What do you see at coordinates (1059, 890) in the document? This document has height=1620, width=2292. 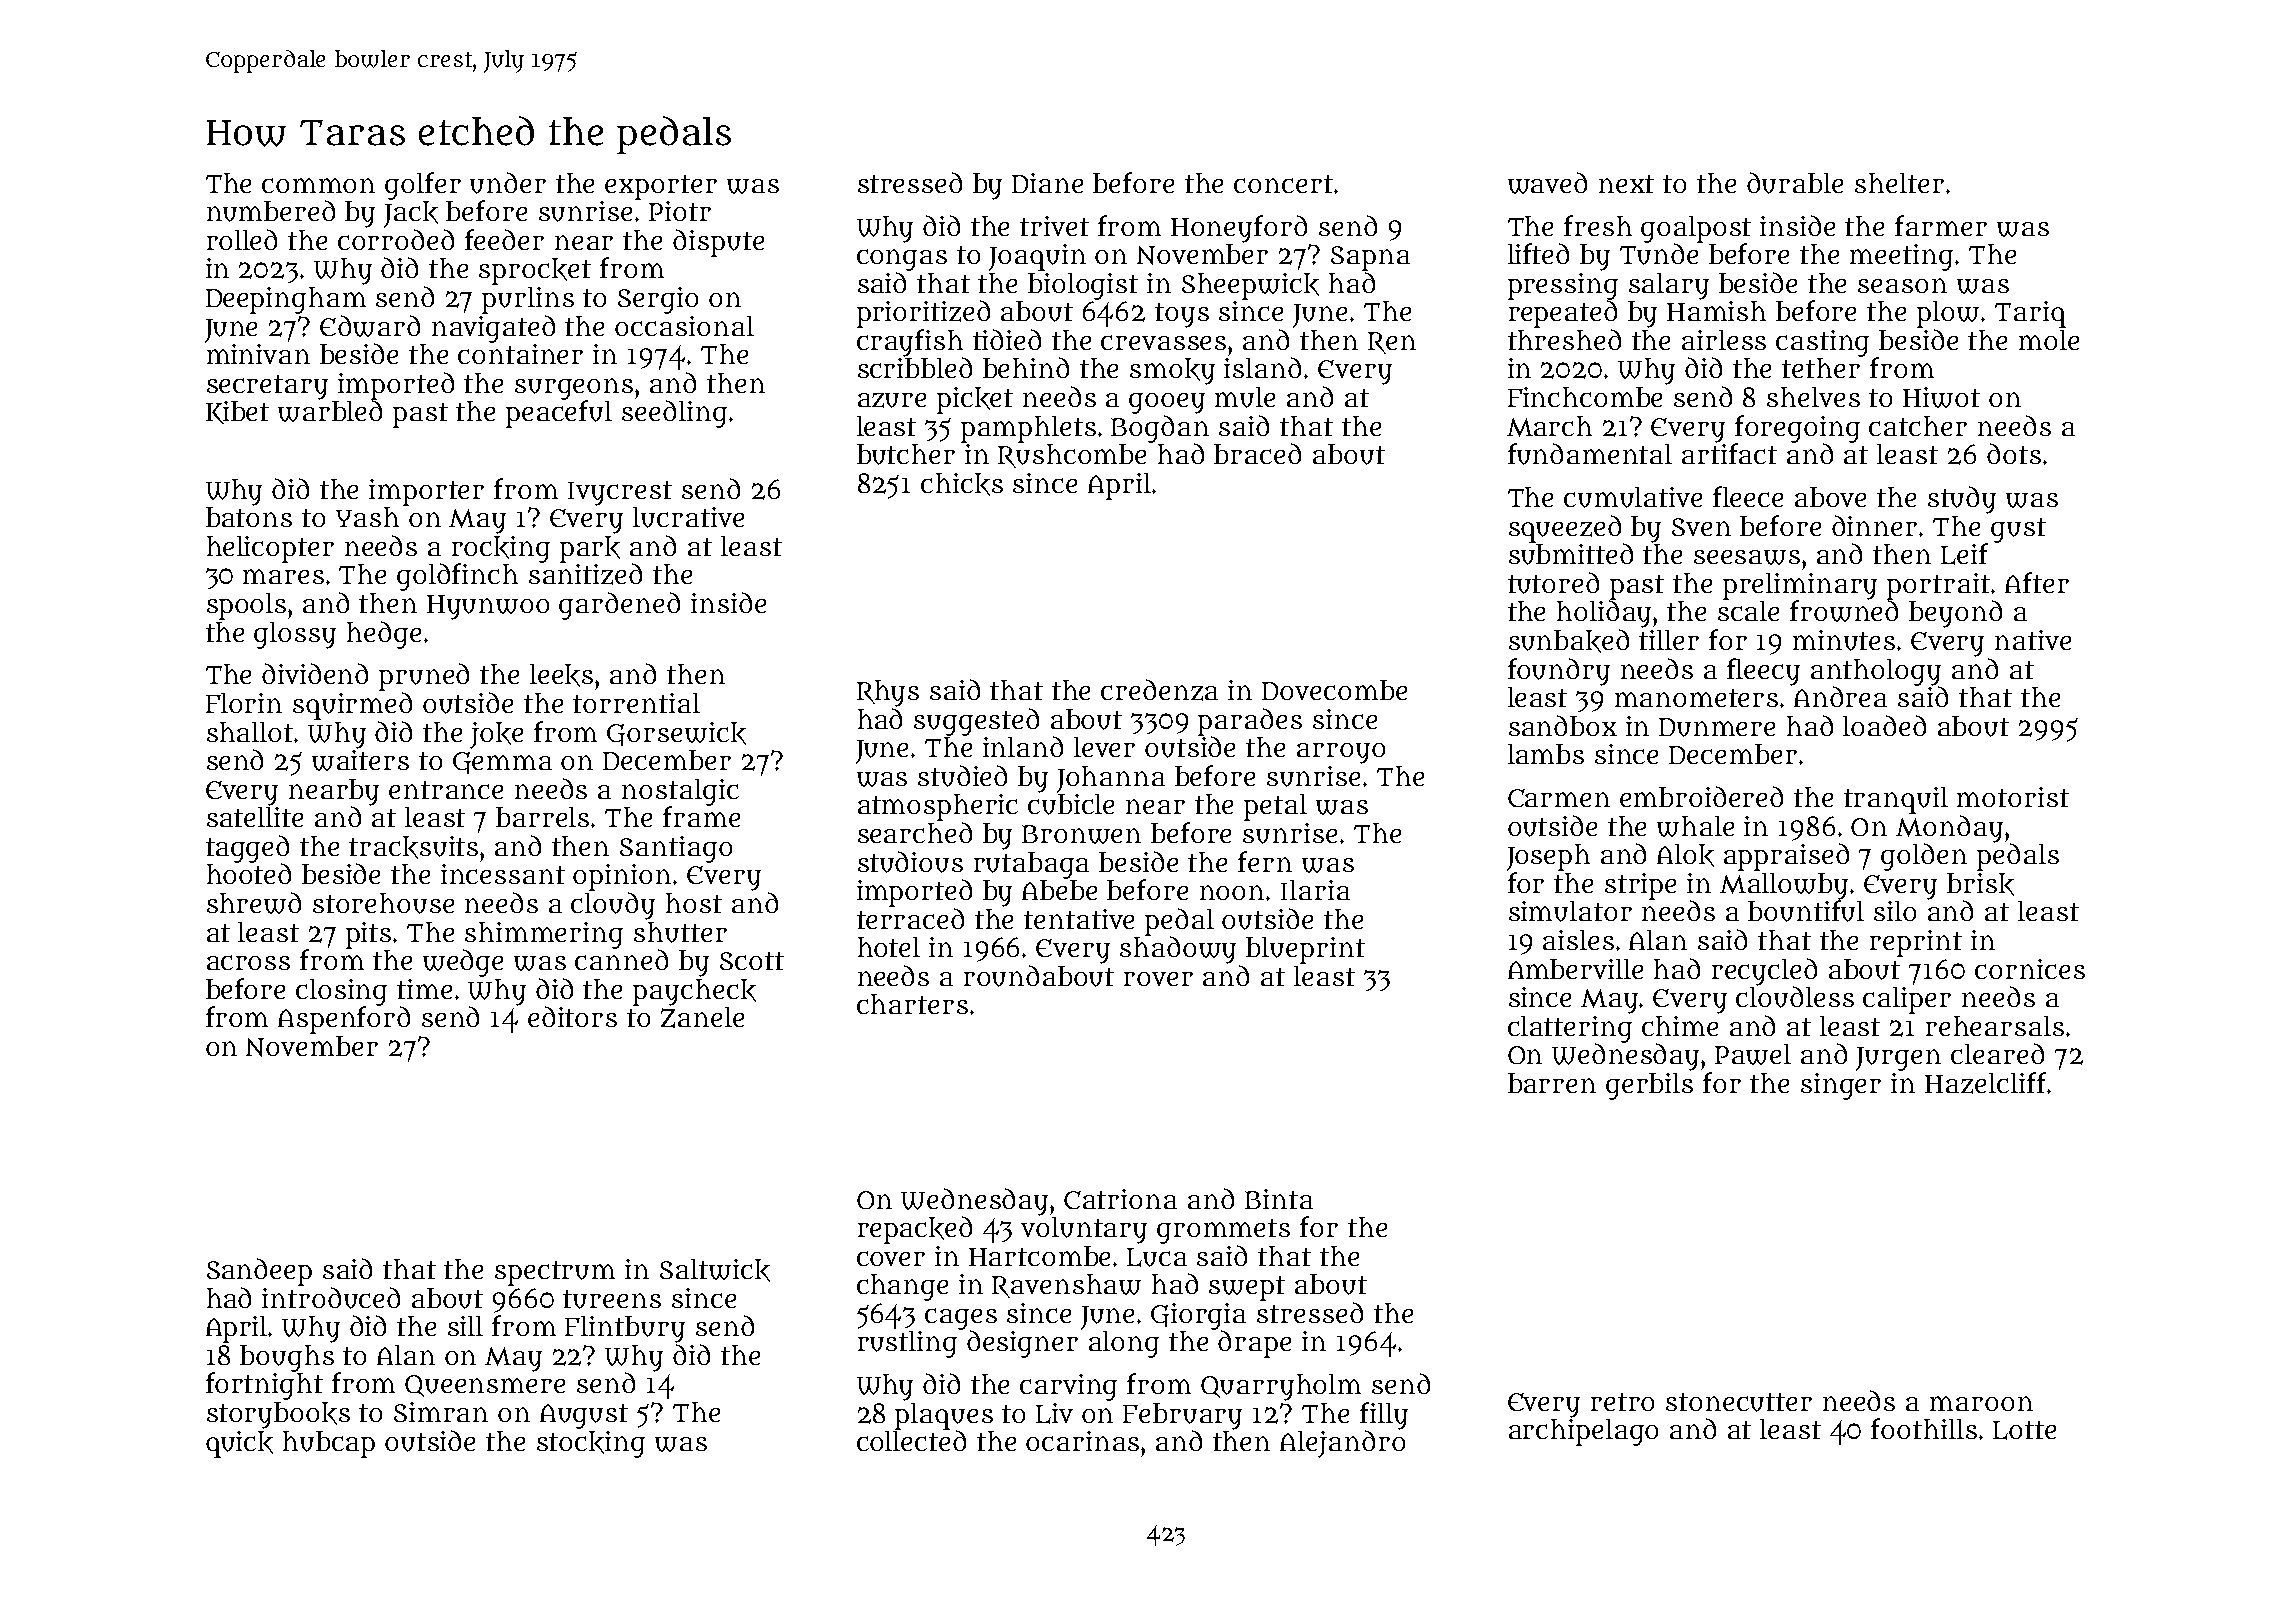 I see `Abebe` at bounding box center [1059, 890].
